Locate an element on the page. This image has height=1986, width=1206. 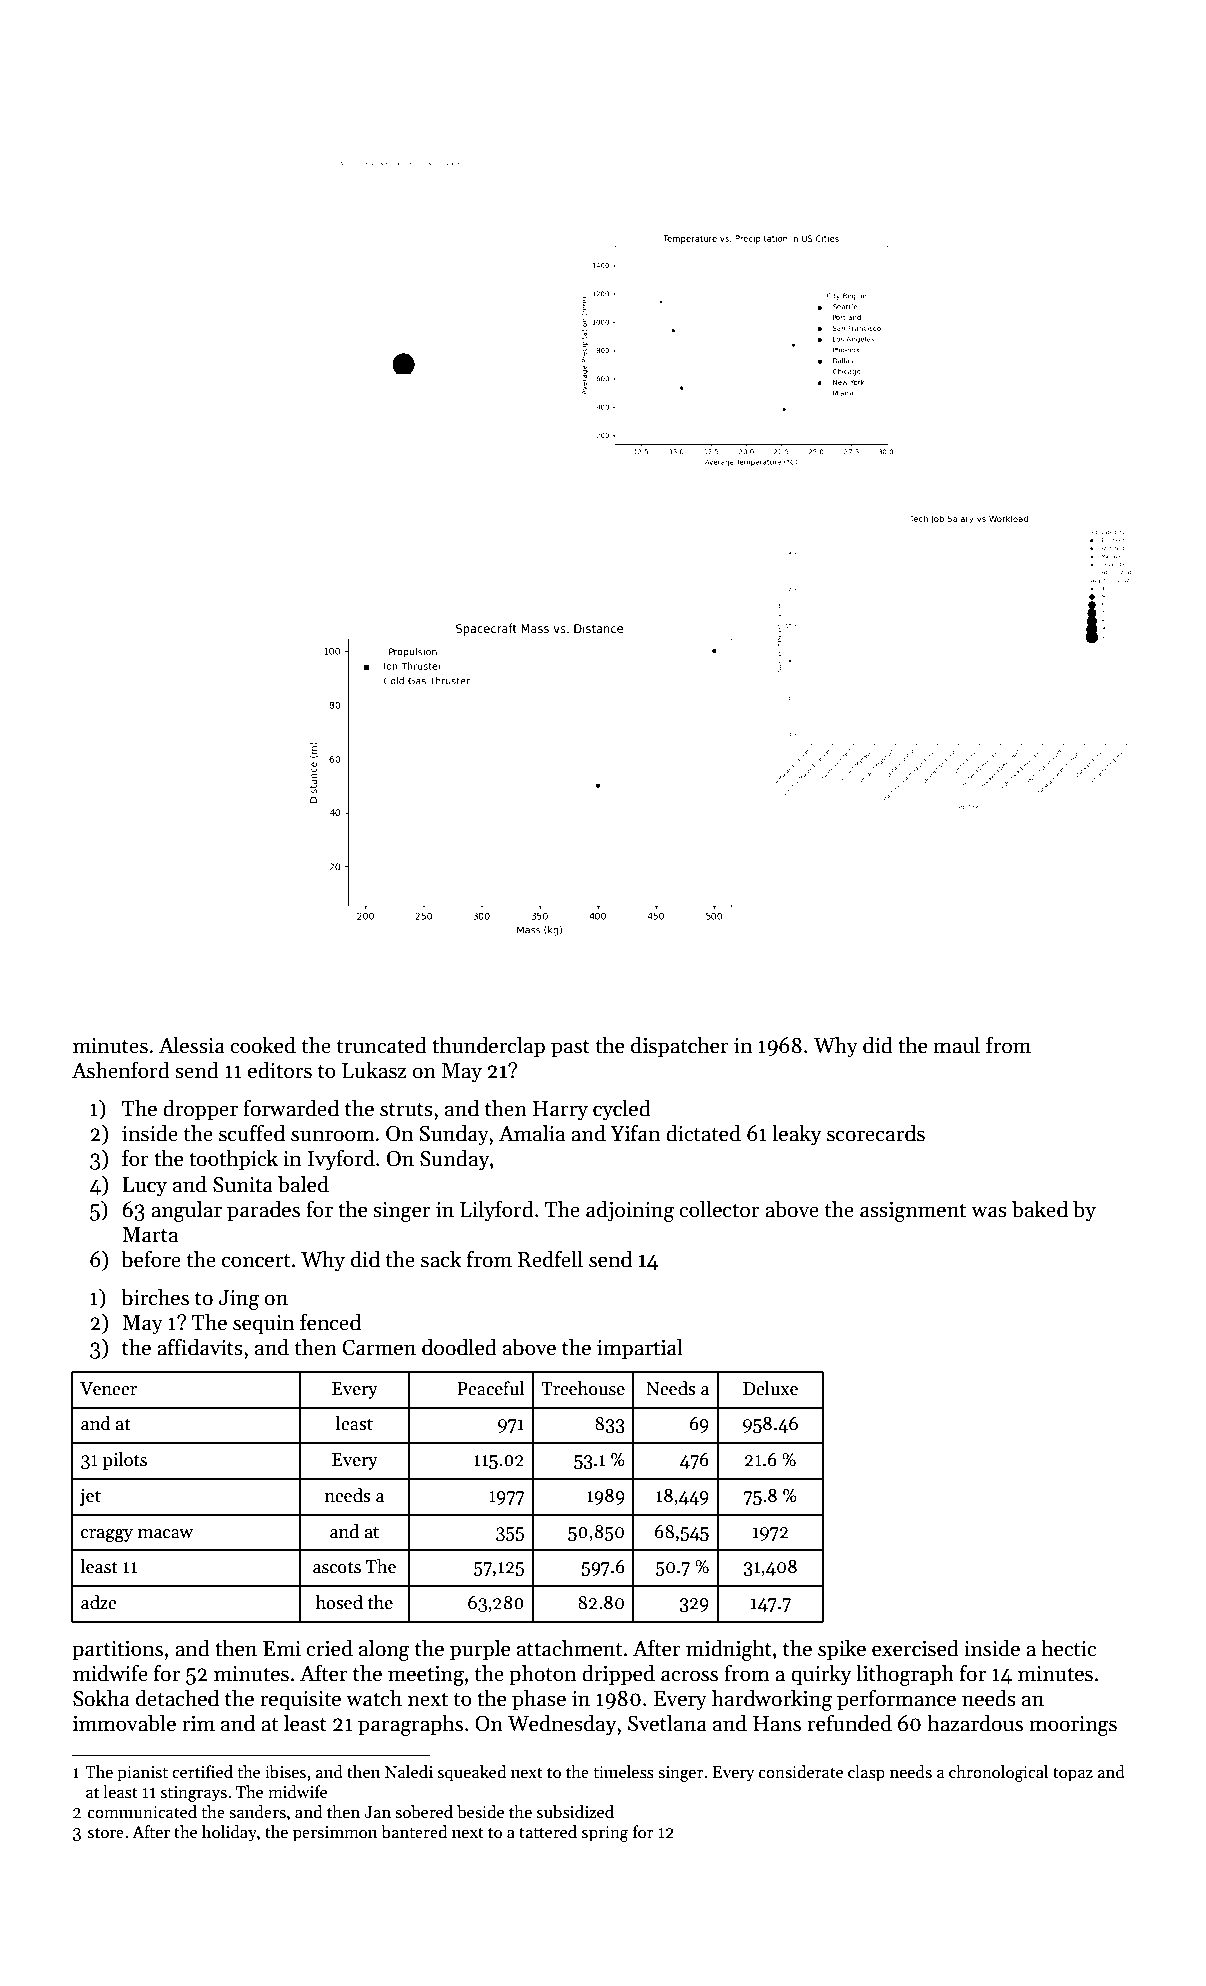
scorecards is located at coordinates (876, 1133).
